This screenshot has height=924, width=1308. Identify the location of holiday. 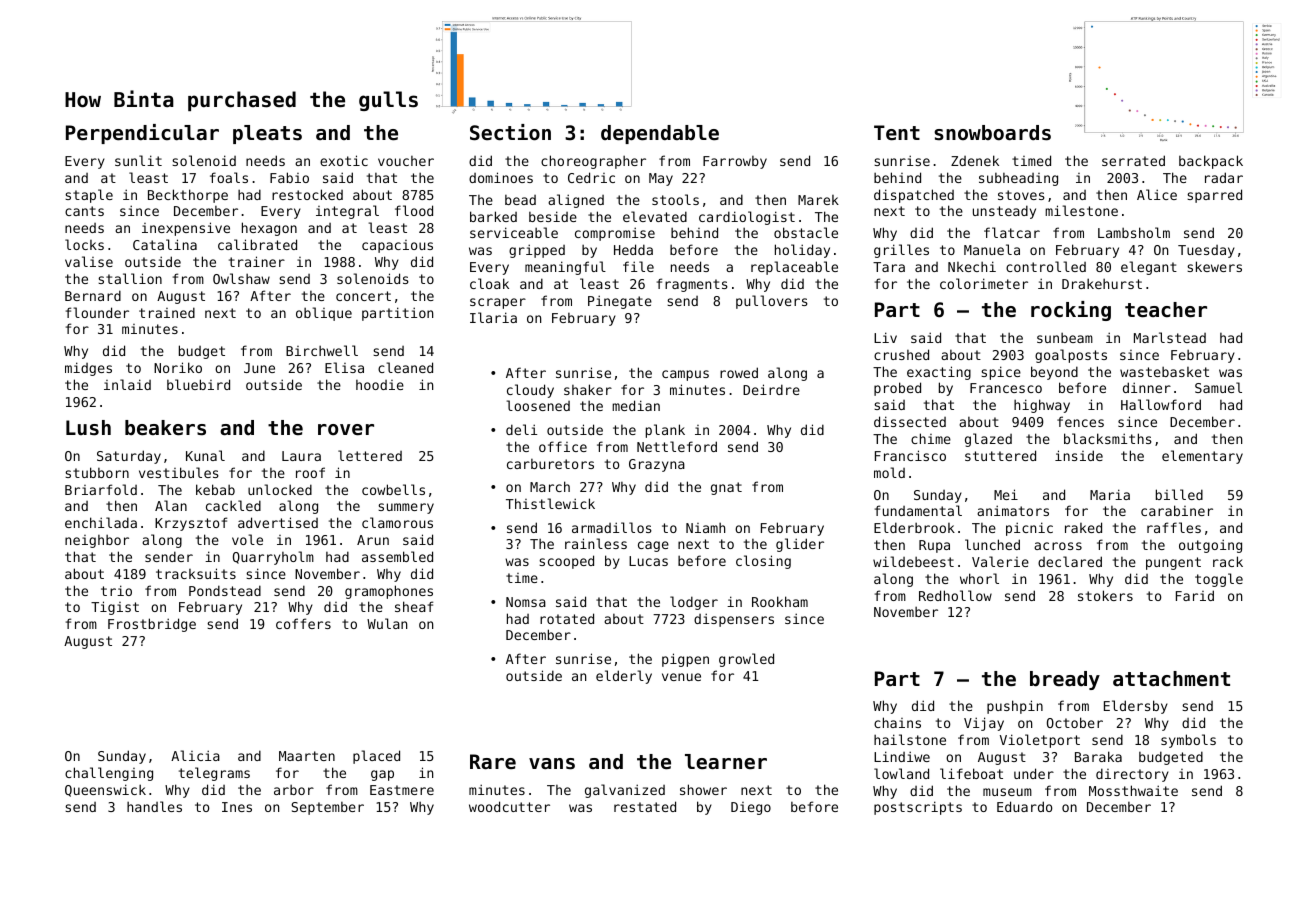
(802, 251).
